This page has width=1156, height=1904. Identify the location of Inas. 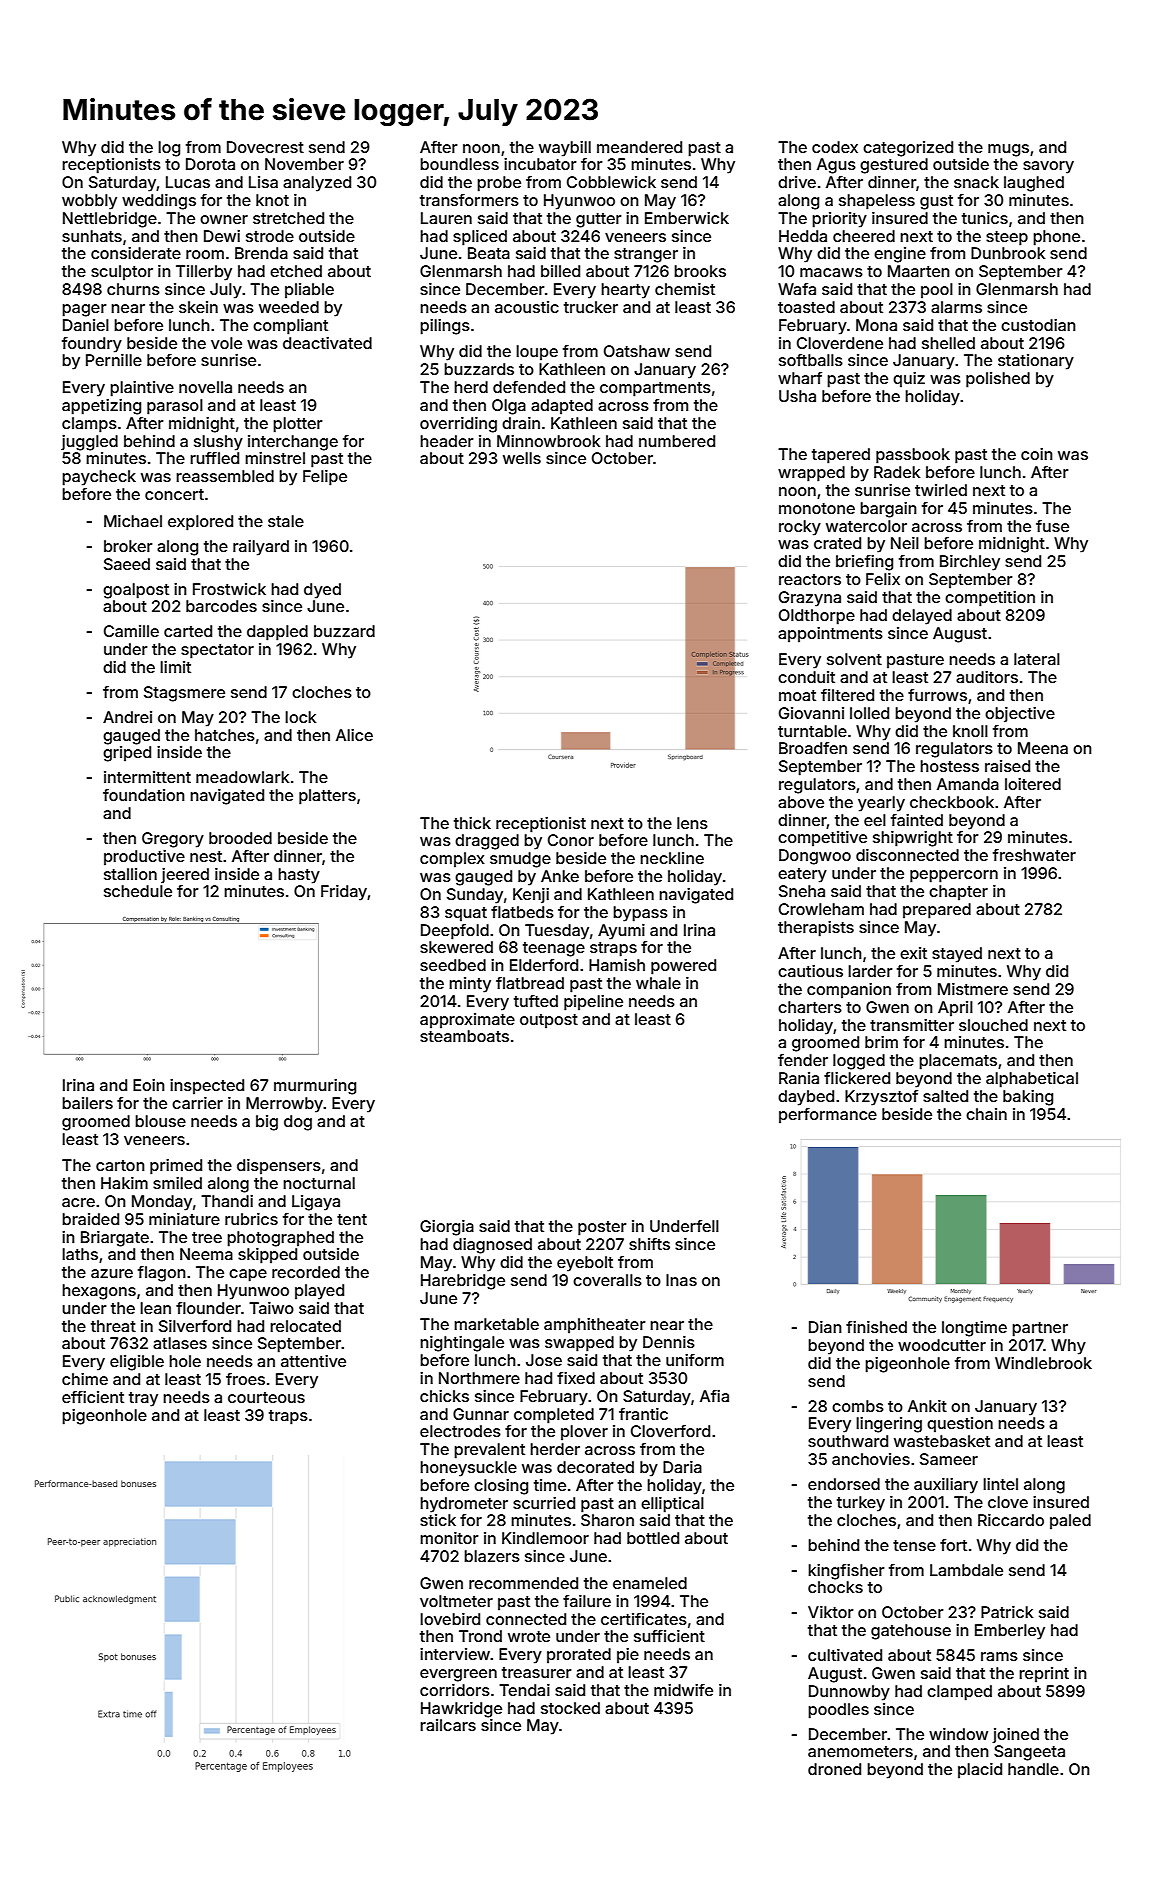
(681, 1280).
